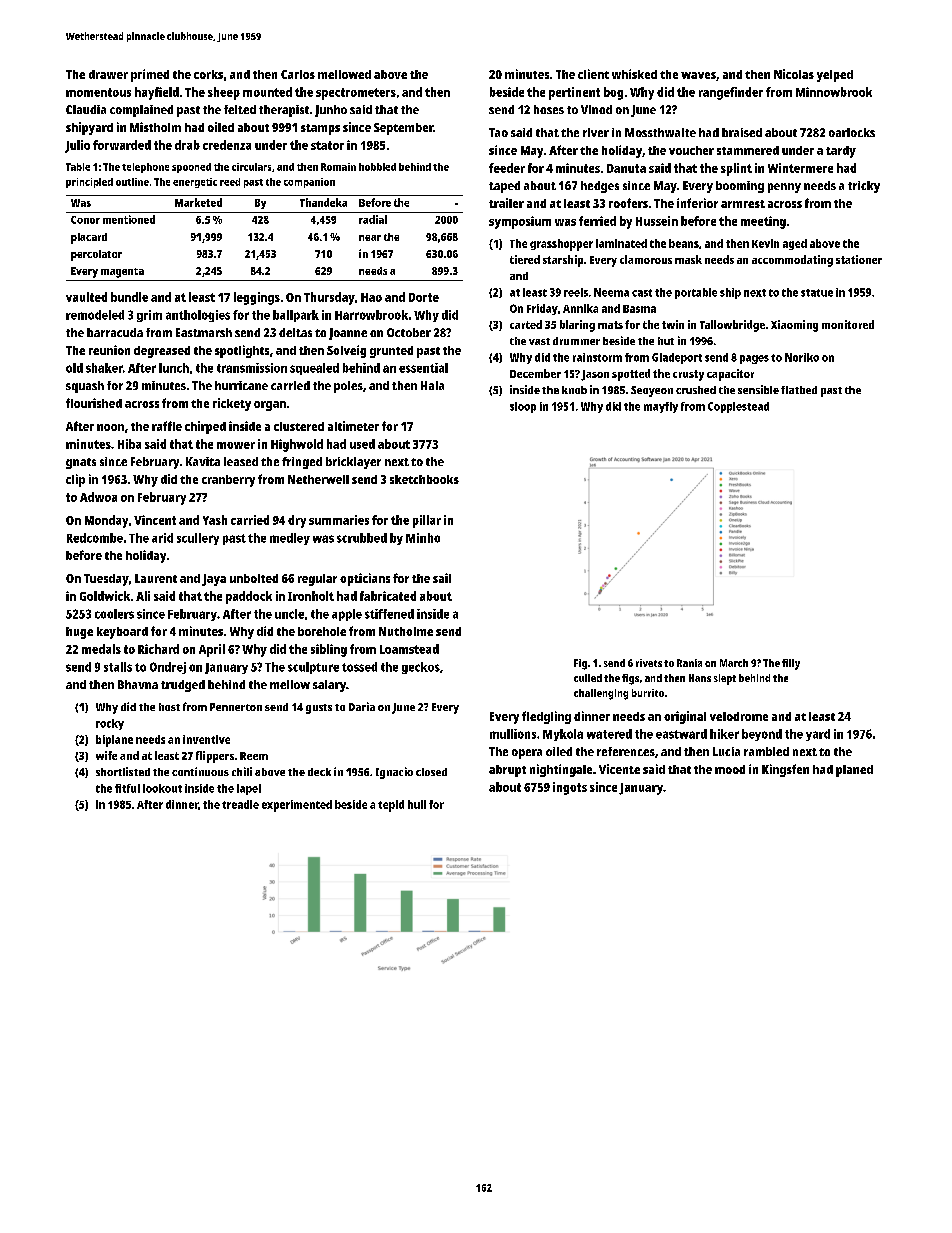 The width and height of the screenshot is (952, 1233). I want to click on Kingsfen, so click(785, 770).
